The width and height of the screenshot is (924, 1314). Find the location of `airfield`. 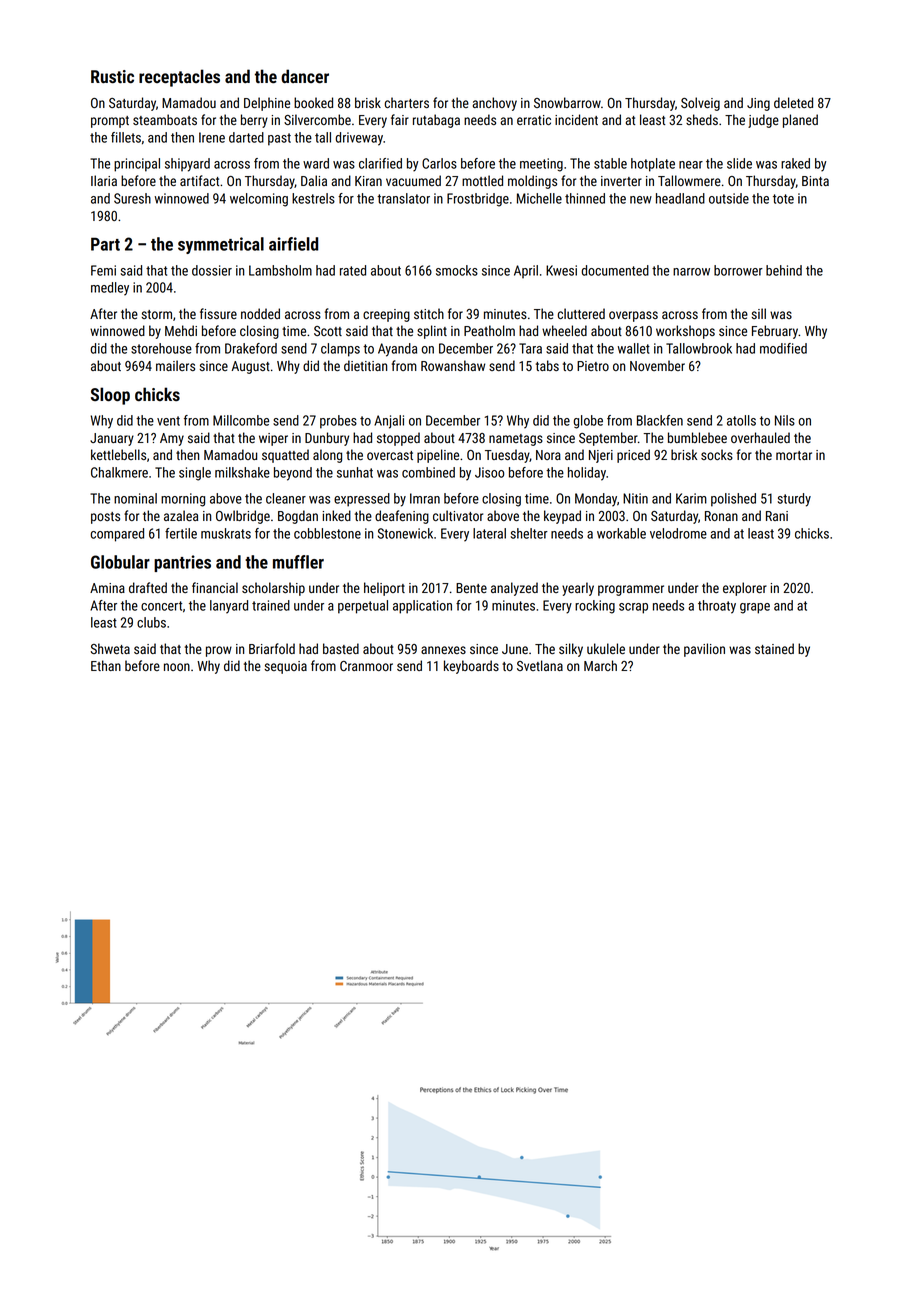

airfield is located at coordinates (293, 244).
